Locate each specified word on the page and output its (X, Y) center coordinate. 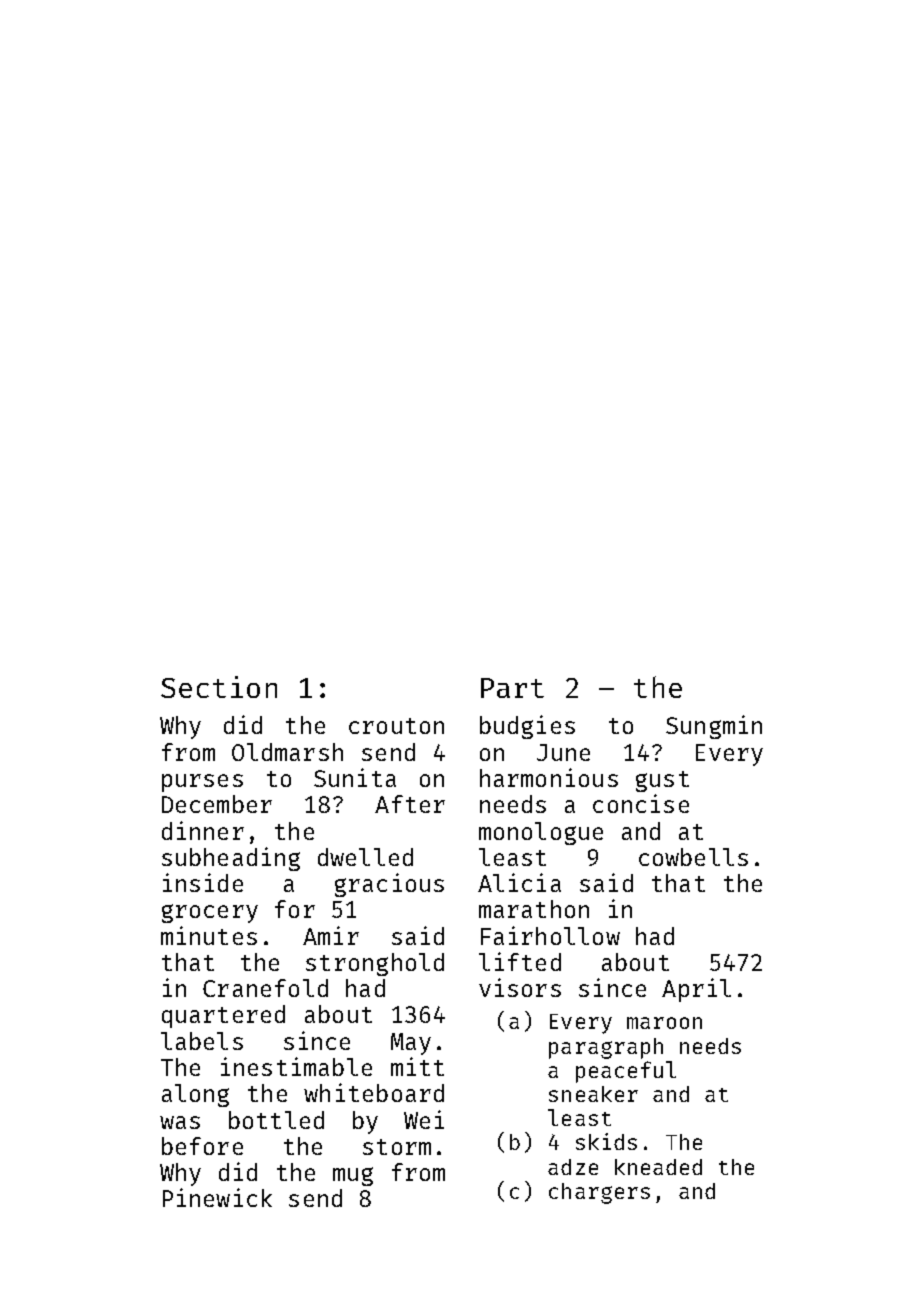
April (696, 990)
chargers (599, 1193)
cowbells (693, 857)
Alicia (519, 882)
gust (662, 781)
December (217, 804)
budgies (527, 727)
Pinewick (217, 1197)
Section (219, 687)
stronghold (375, 964)
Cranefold (265, 988)
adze (573, 1167)
